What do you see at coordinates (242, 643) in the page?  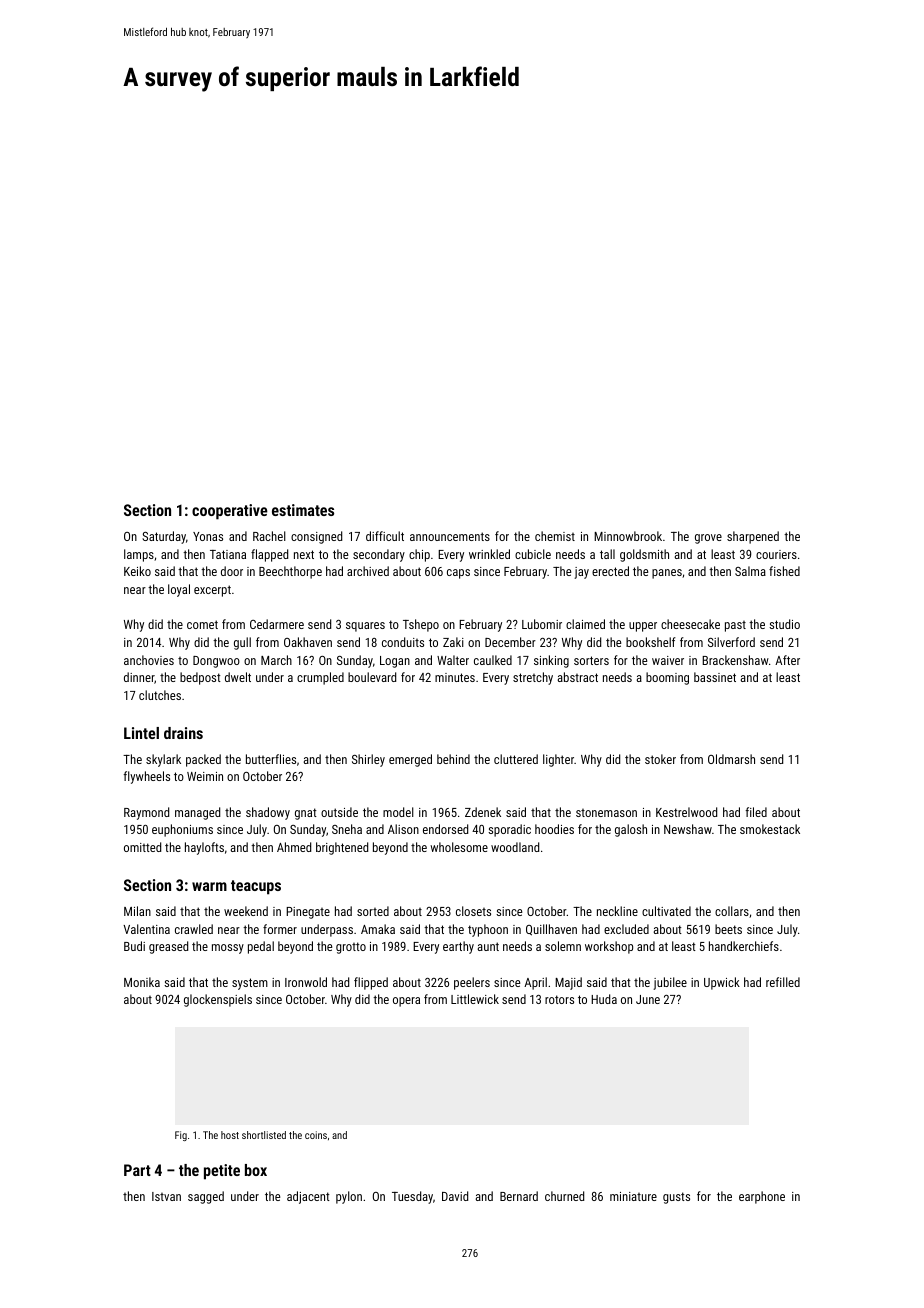 I see `gull` at bounding box center [242, 643].
